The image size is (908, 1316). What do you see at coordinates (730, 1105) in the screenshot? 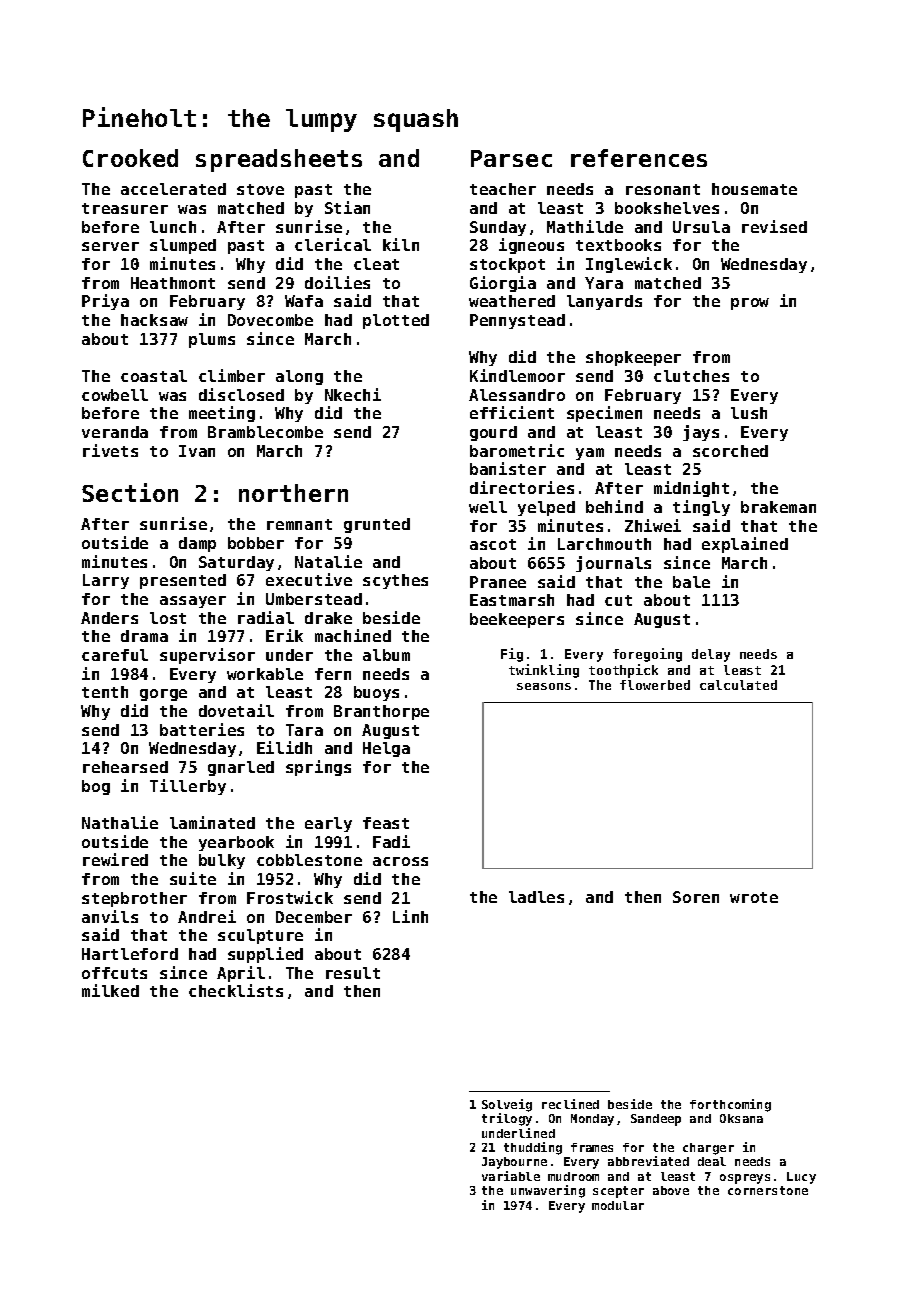
I see `forthcoming` at bounding box center [730, 1105].
